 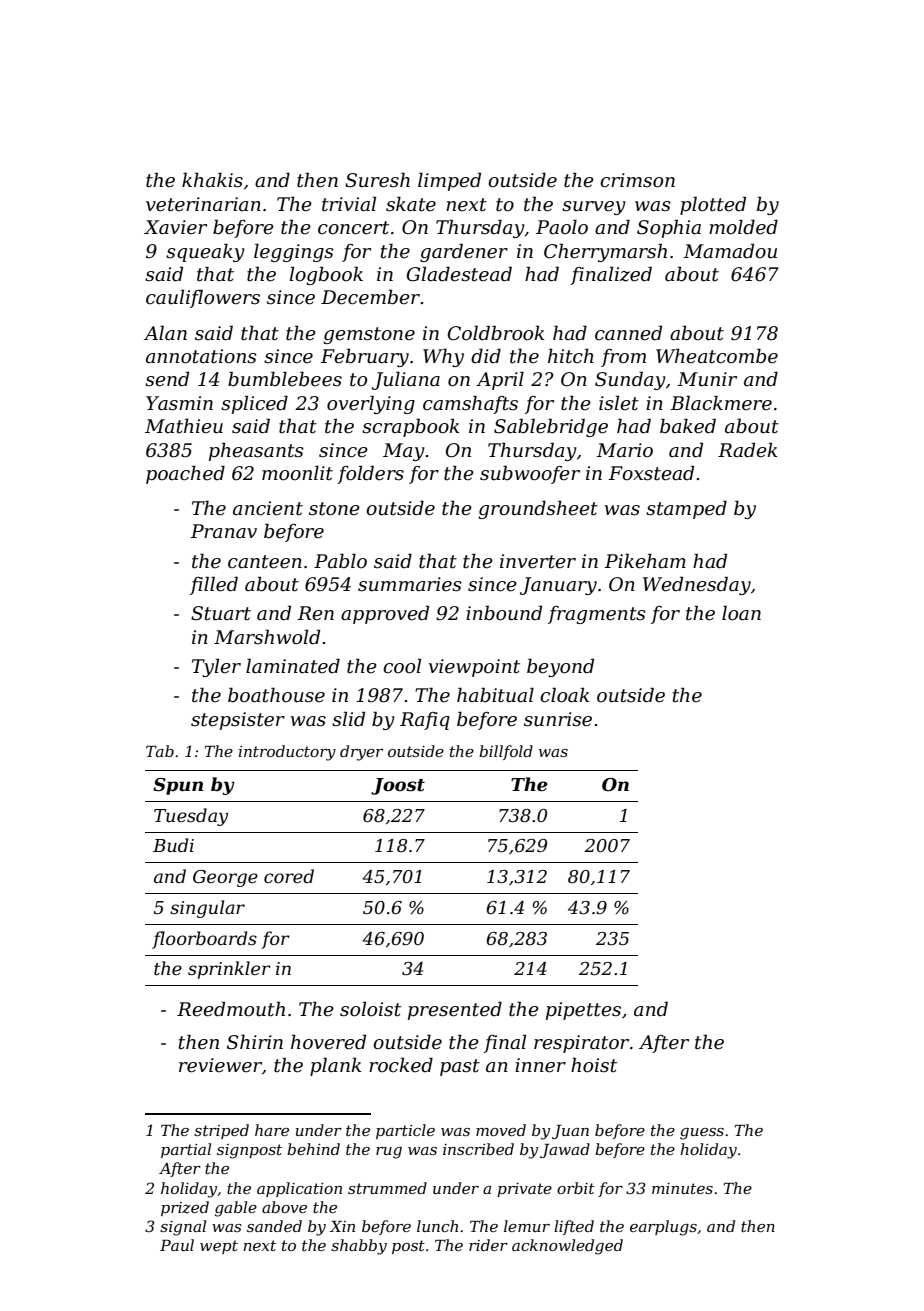 What do you see at coordinates (570, 1132) in the image?
I see `Juan` at bounding box center [570, 1132].
